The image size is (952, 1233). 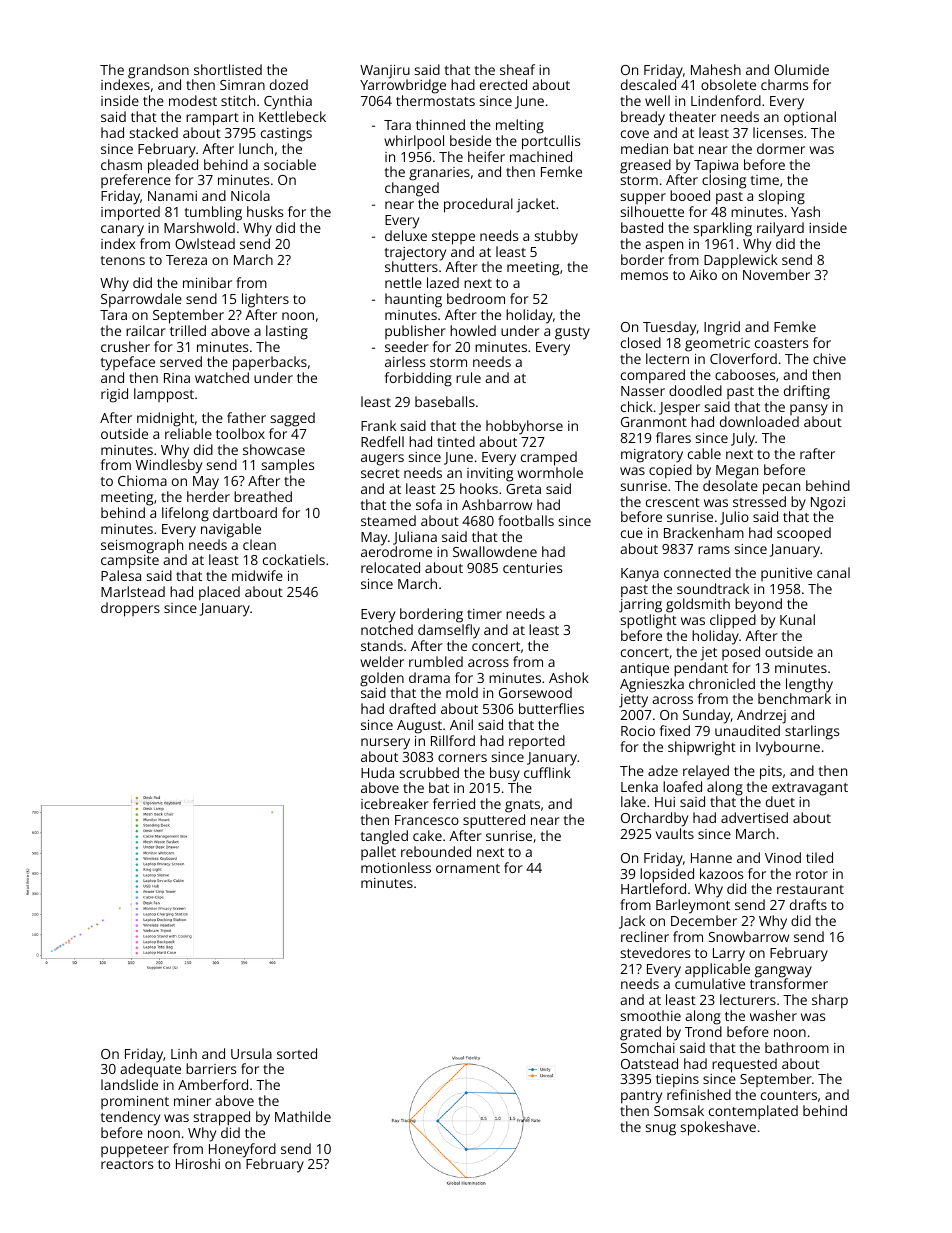 I want to click on Simran, so click(x=242, y=85).
